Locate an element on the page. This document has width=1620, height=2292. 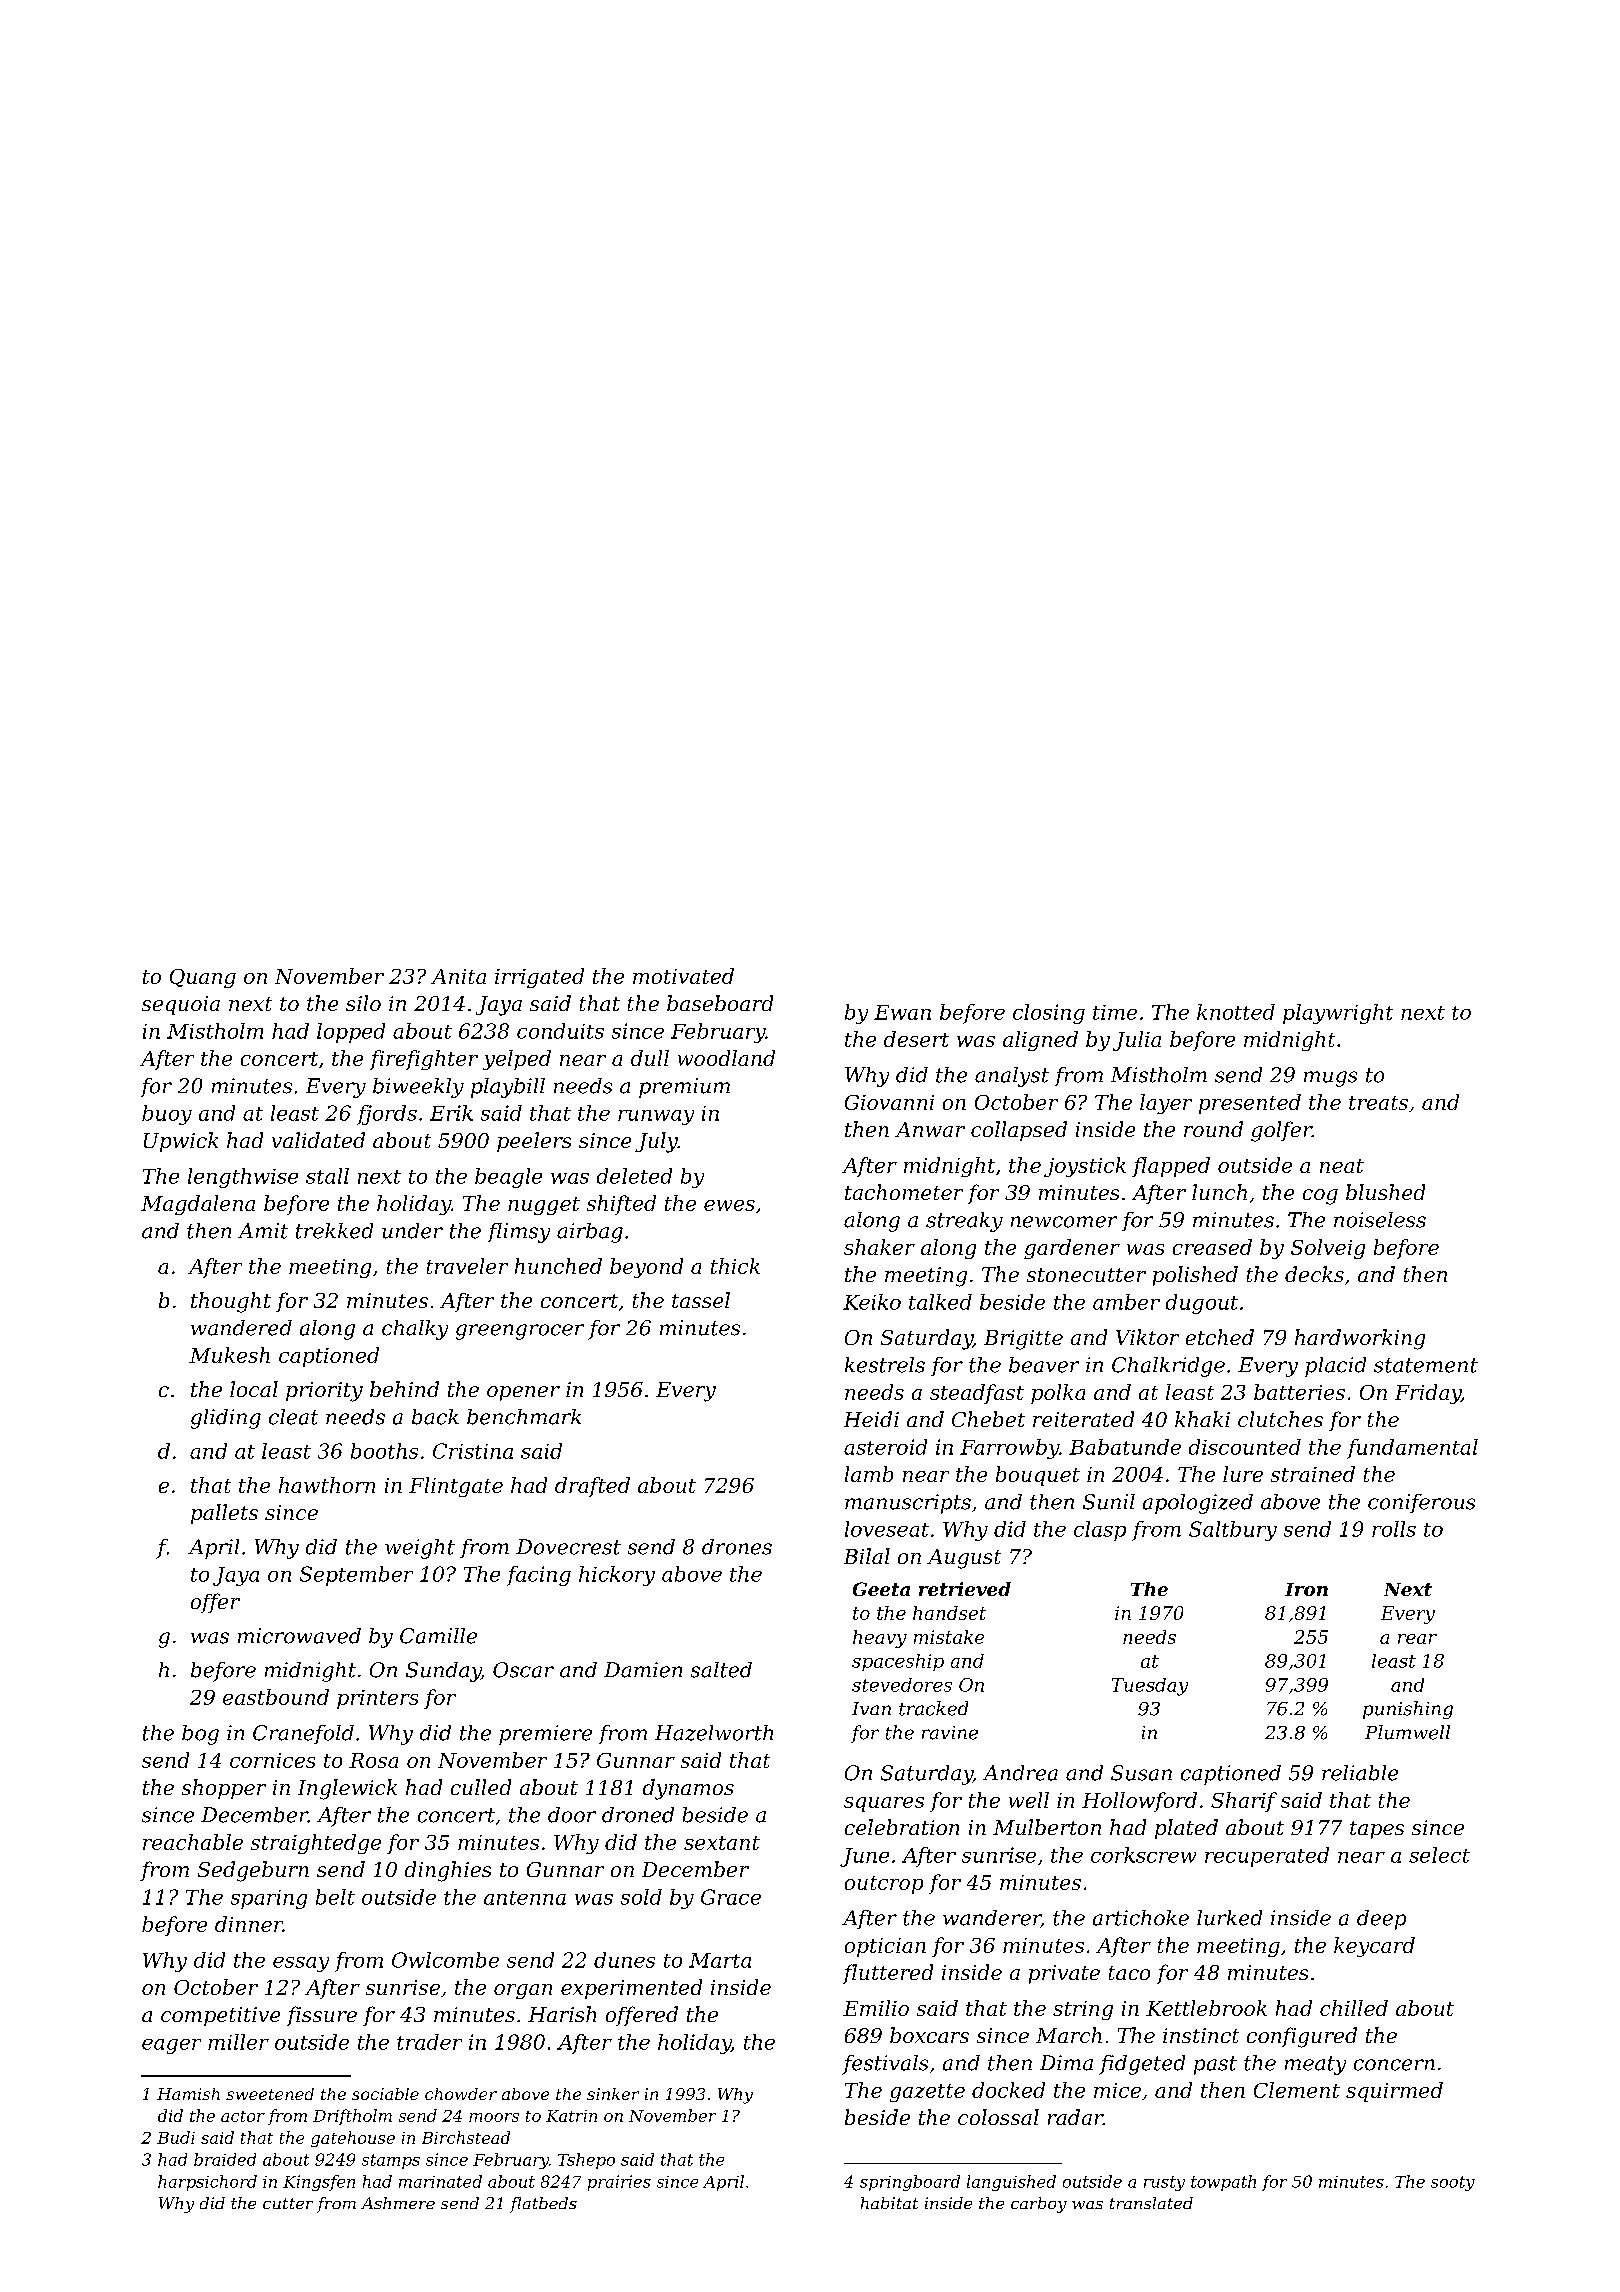
towpath is located at coordinates (1223, 2183).
